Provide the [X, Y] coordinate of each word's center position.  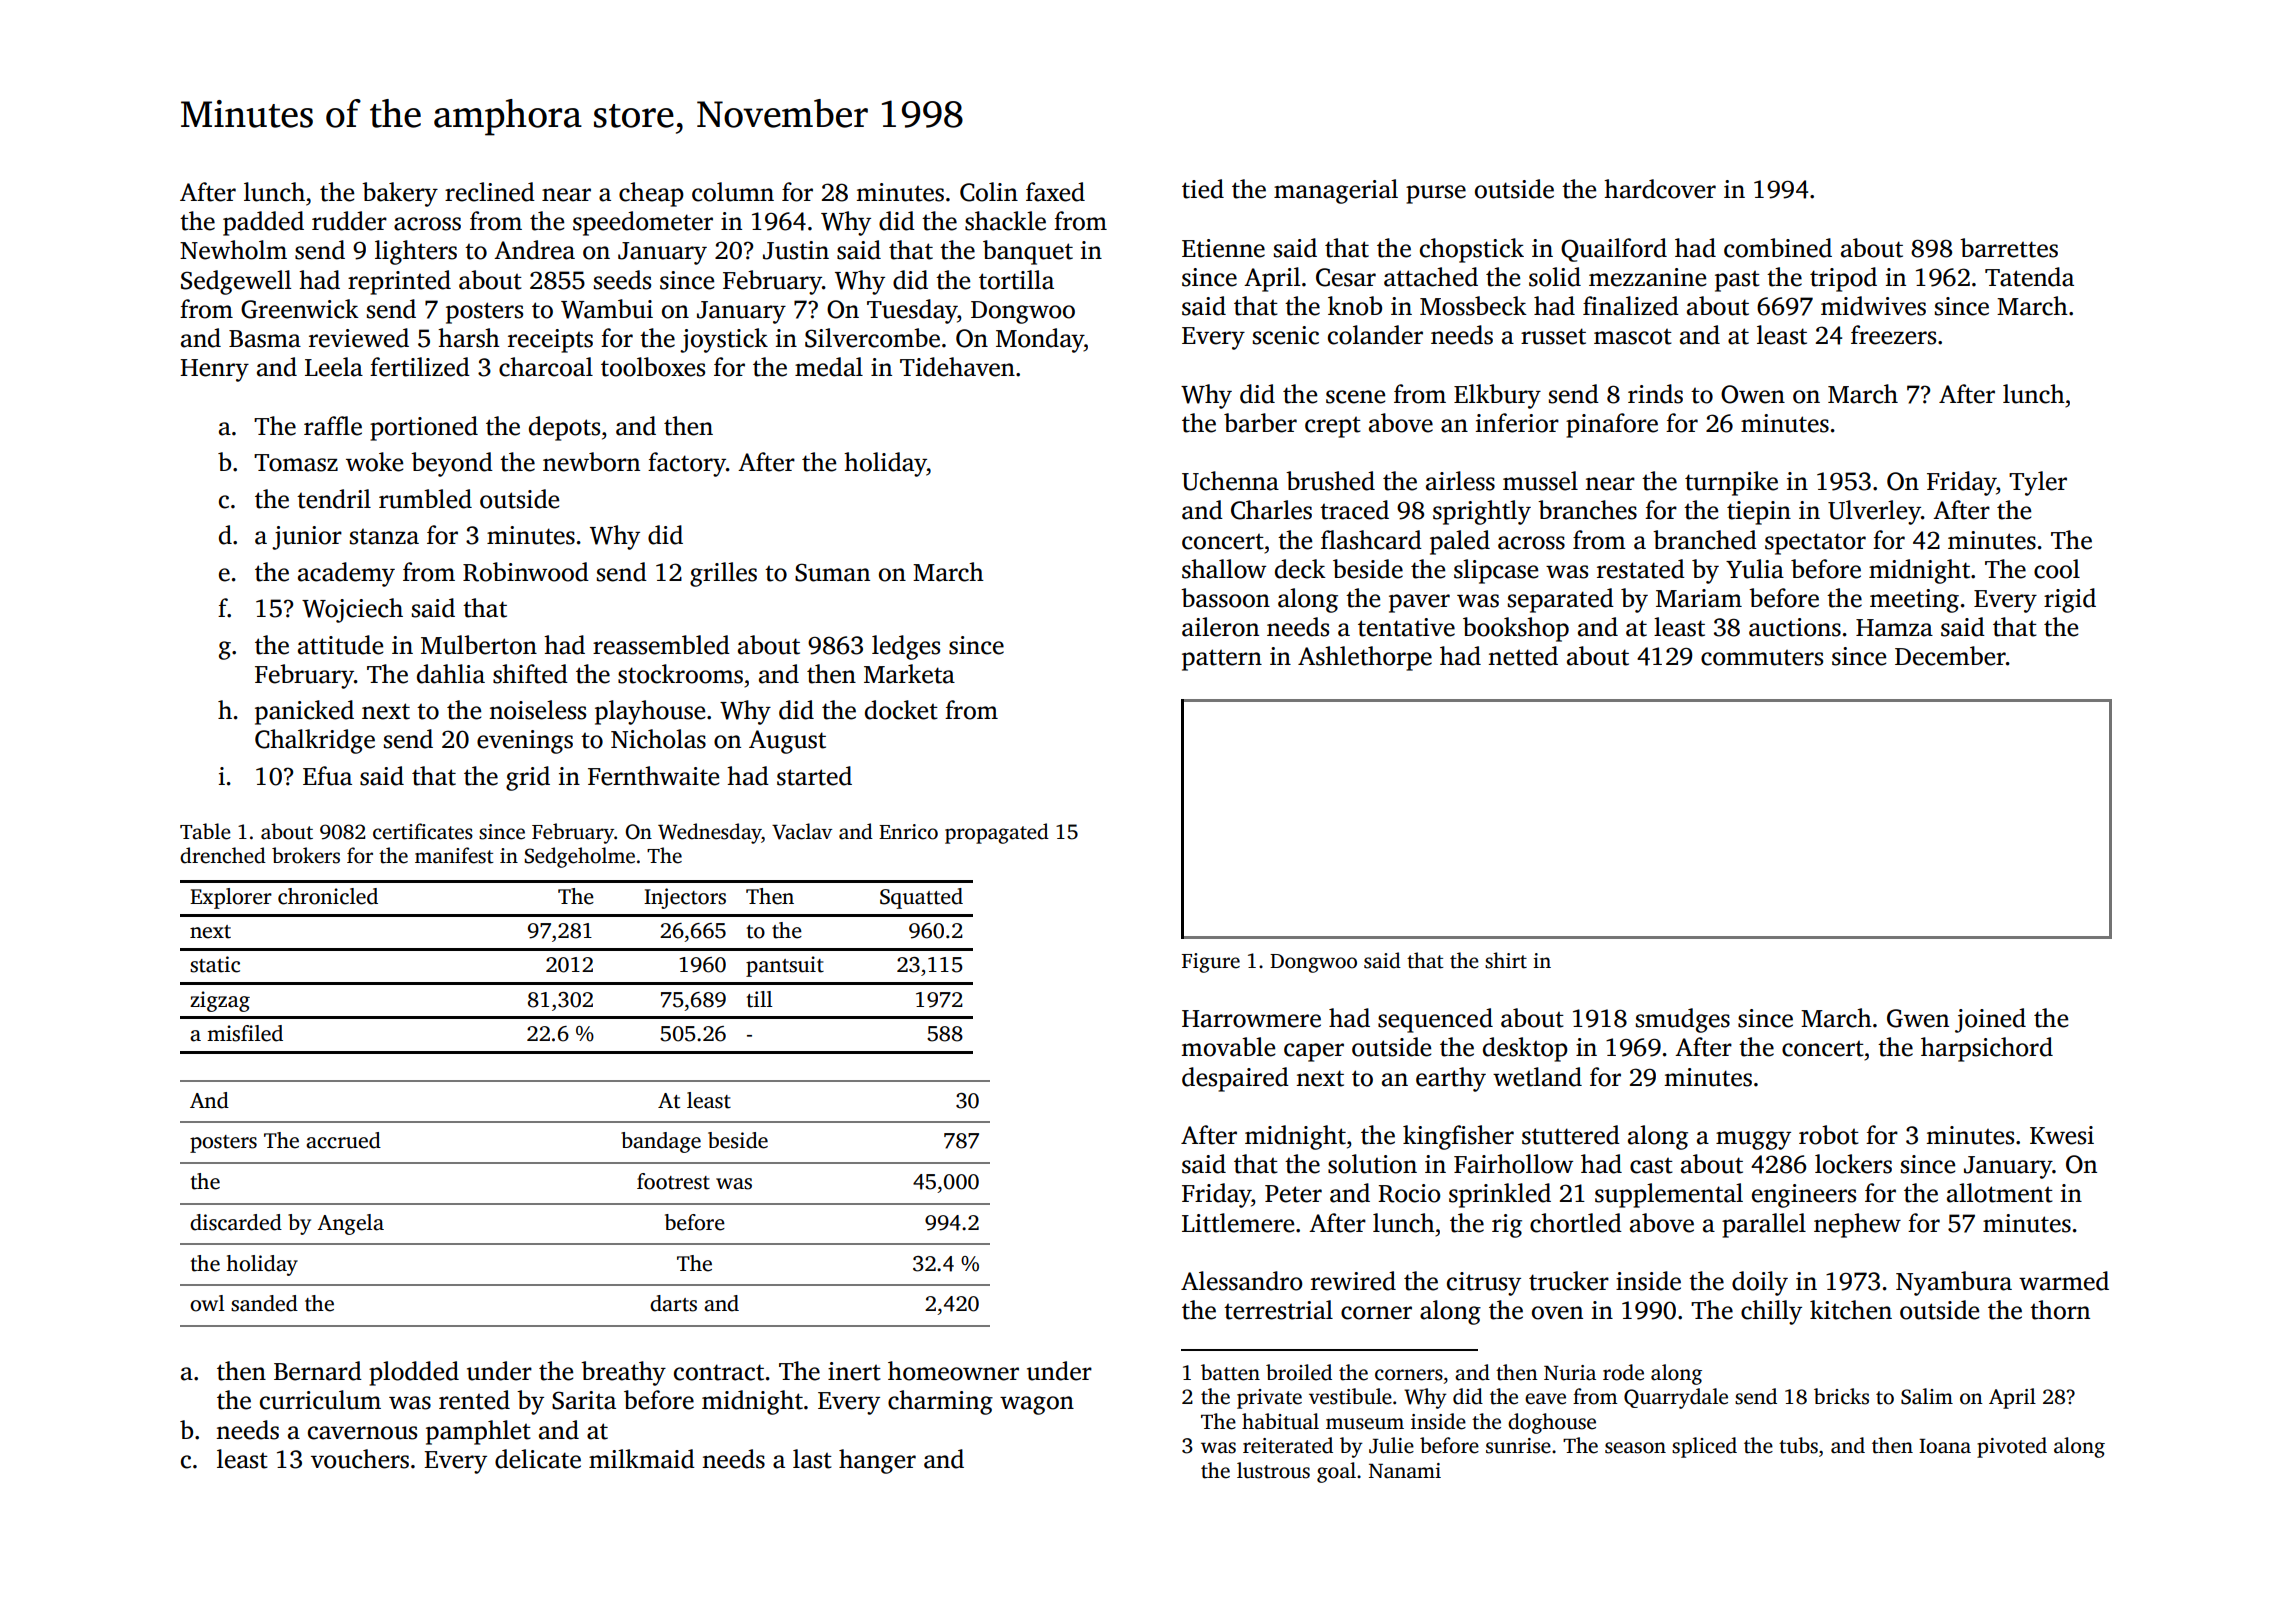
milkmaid [642, 1459]
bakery [400, 194]
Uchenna [1230, 481]
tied [1203, 189]
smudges [1683, 1020]
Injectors [685, 898]
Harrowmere [1251, 1019]
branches [1587, 510]
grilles [723, 574]
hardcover [1660, 189]
